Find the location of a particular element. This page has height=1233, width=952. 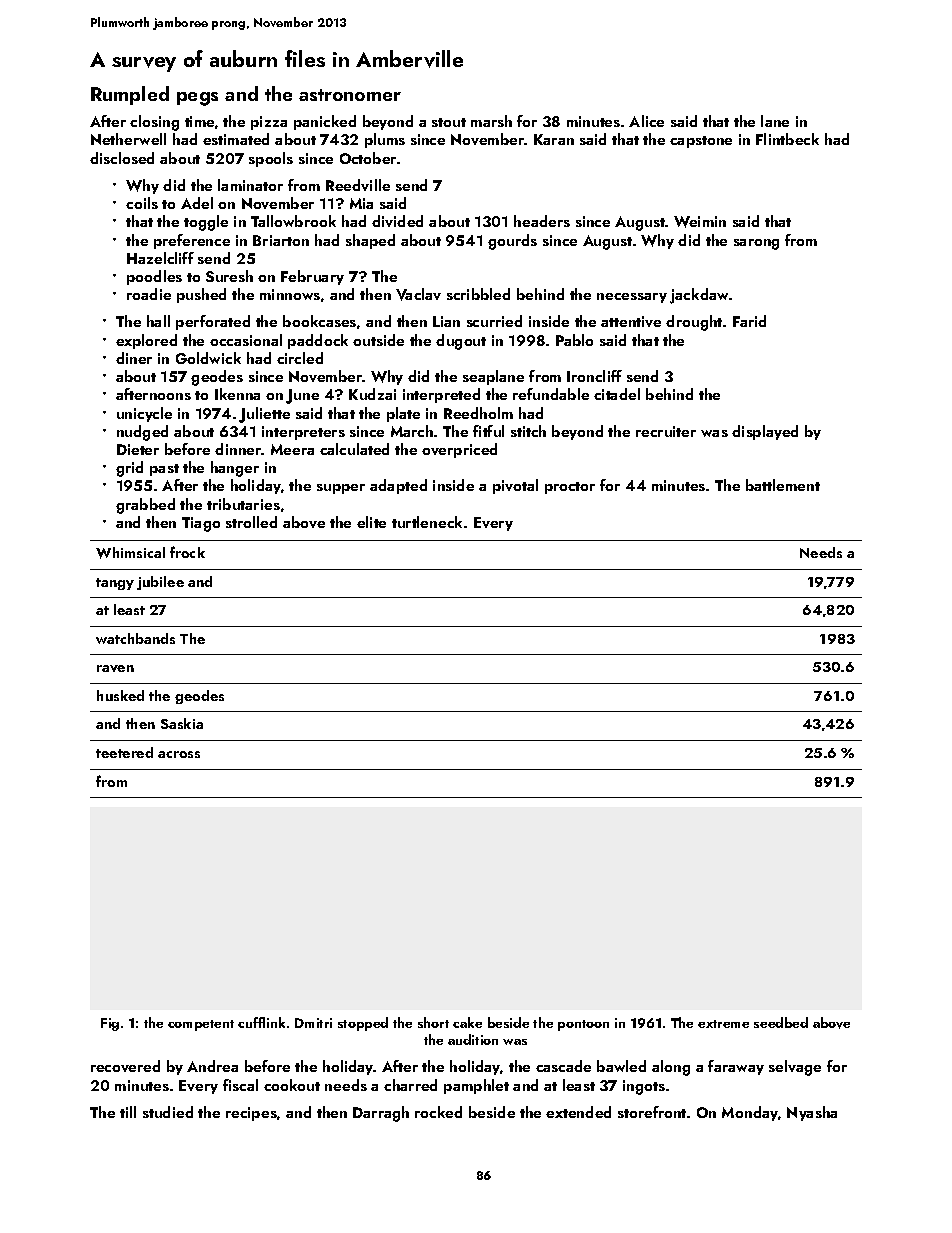

across is located at coordinates (179, 754).
